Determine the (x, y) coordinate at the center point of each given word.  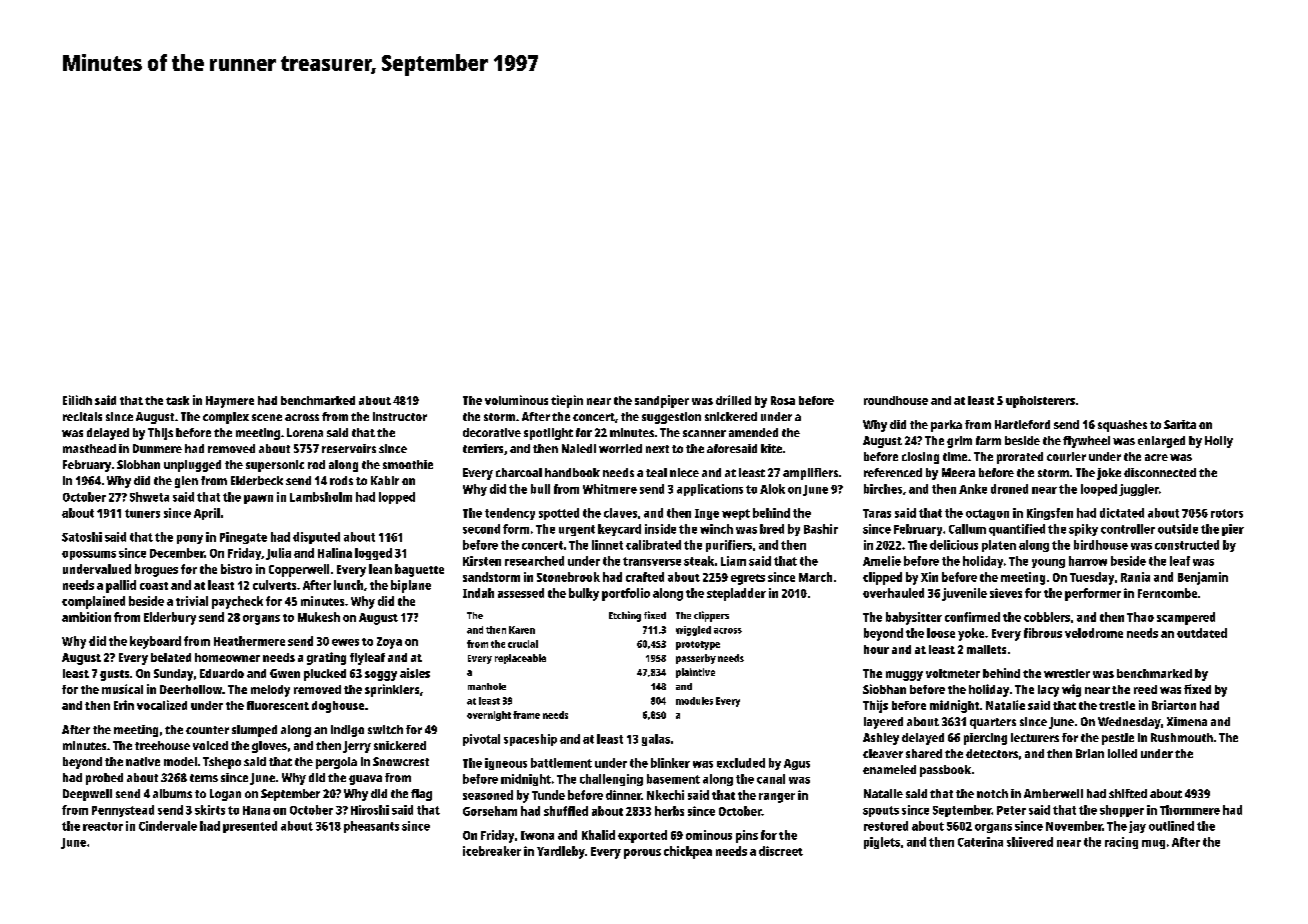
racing (1121, 843)
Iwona (537, 835)
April (207, 514)
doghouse (338, 707)
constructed (1187, 545)
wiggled (693, 631)
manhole (487, 686)
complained (93, 602)
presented (250, 827)
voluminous (516, 400)
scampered (1186, 618)
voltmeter (953, 673)
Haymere (230, 402)
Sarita (1180, 424)
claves (620, 513)
